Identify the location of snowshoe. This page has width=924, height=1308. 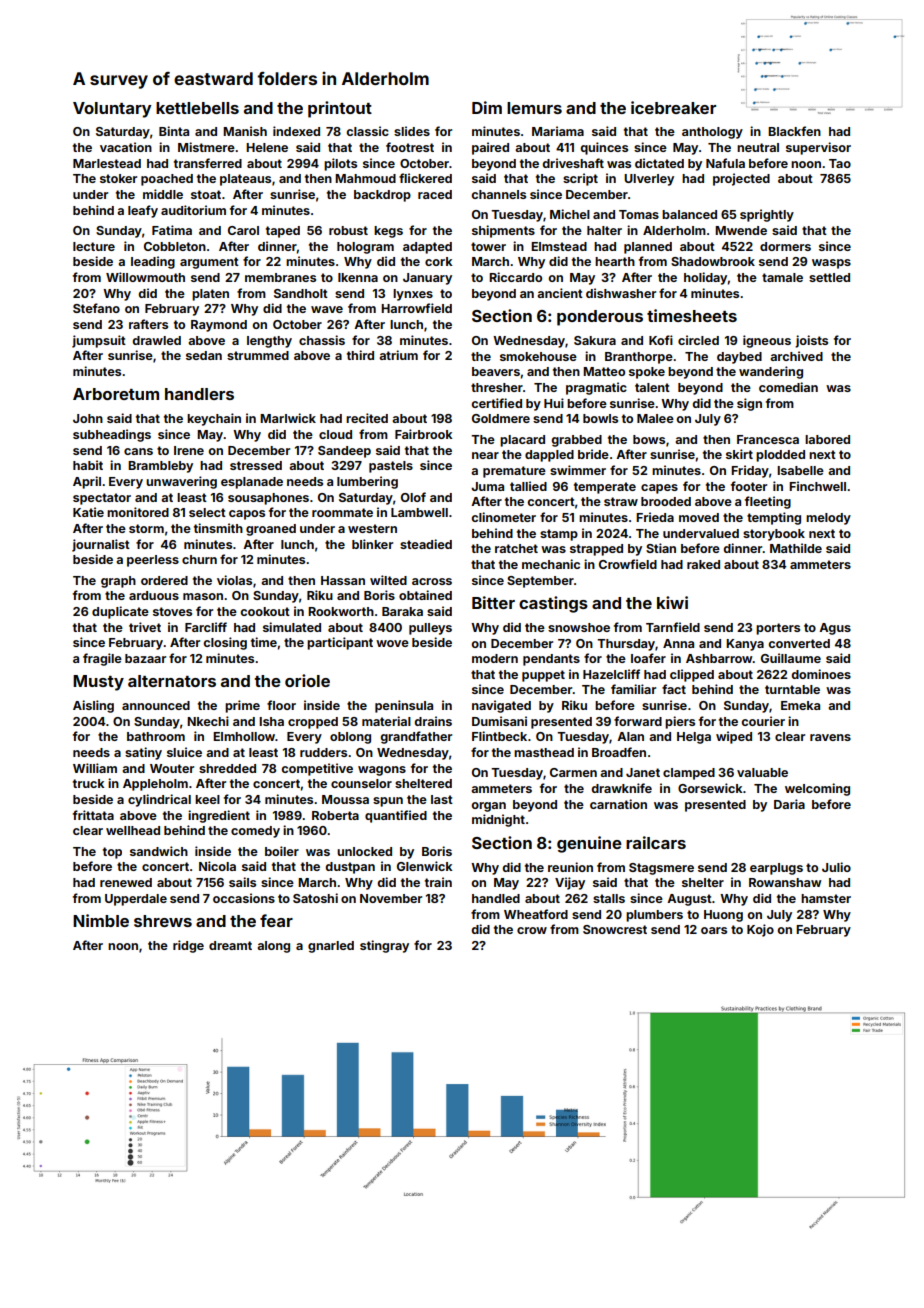
(579, 627).
